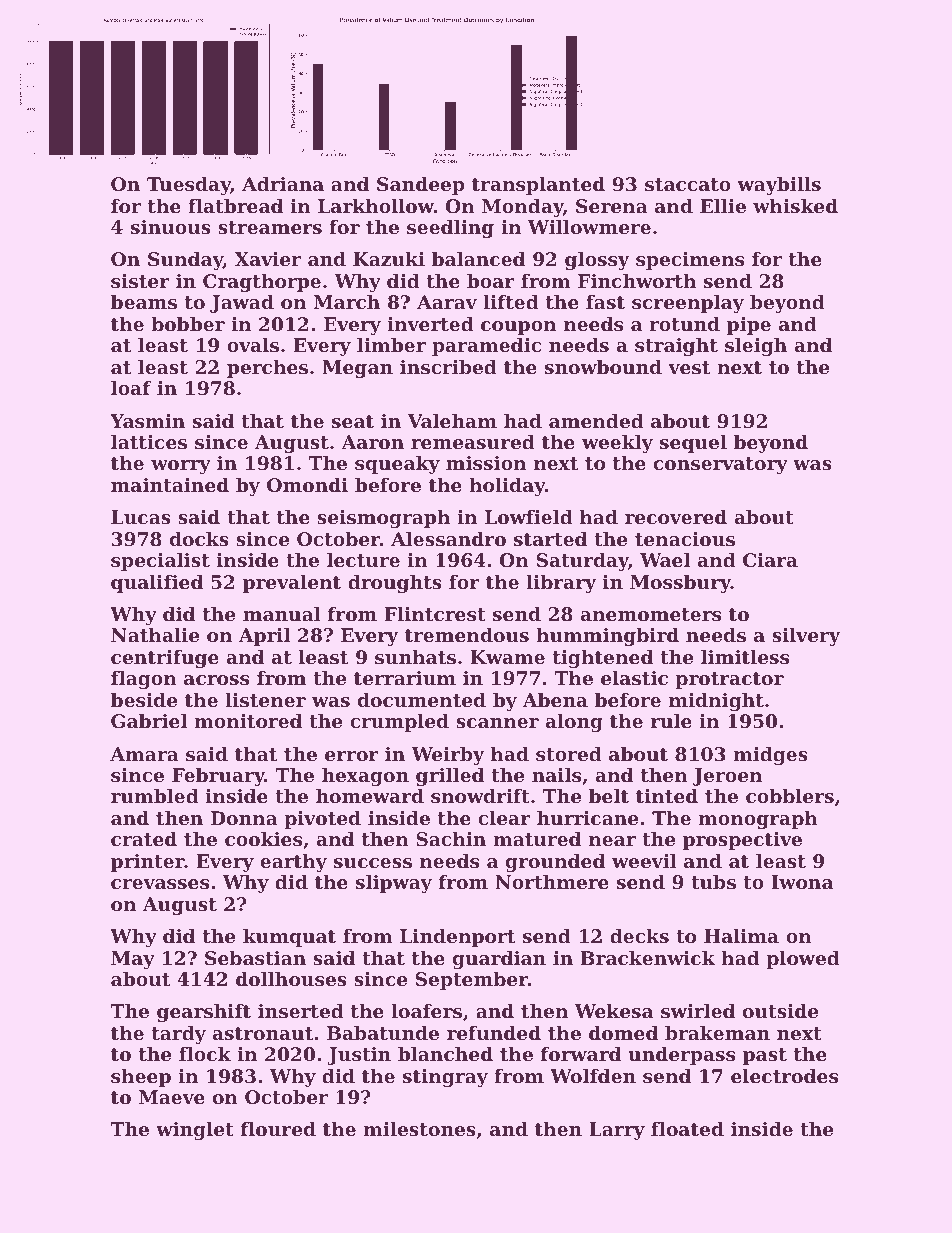  What do you see at coordinates (267, 369) in the screenshot?
I see `perches` at bounding box center [267, 369].
